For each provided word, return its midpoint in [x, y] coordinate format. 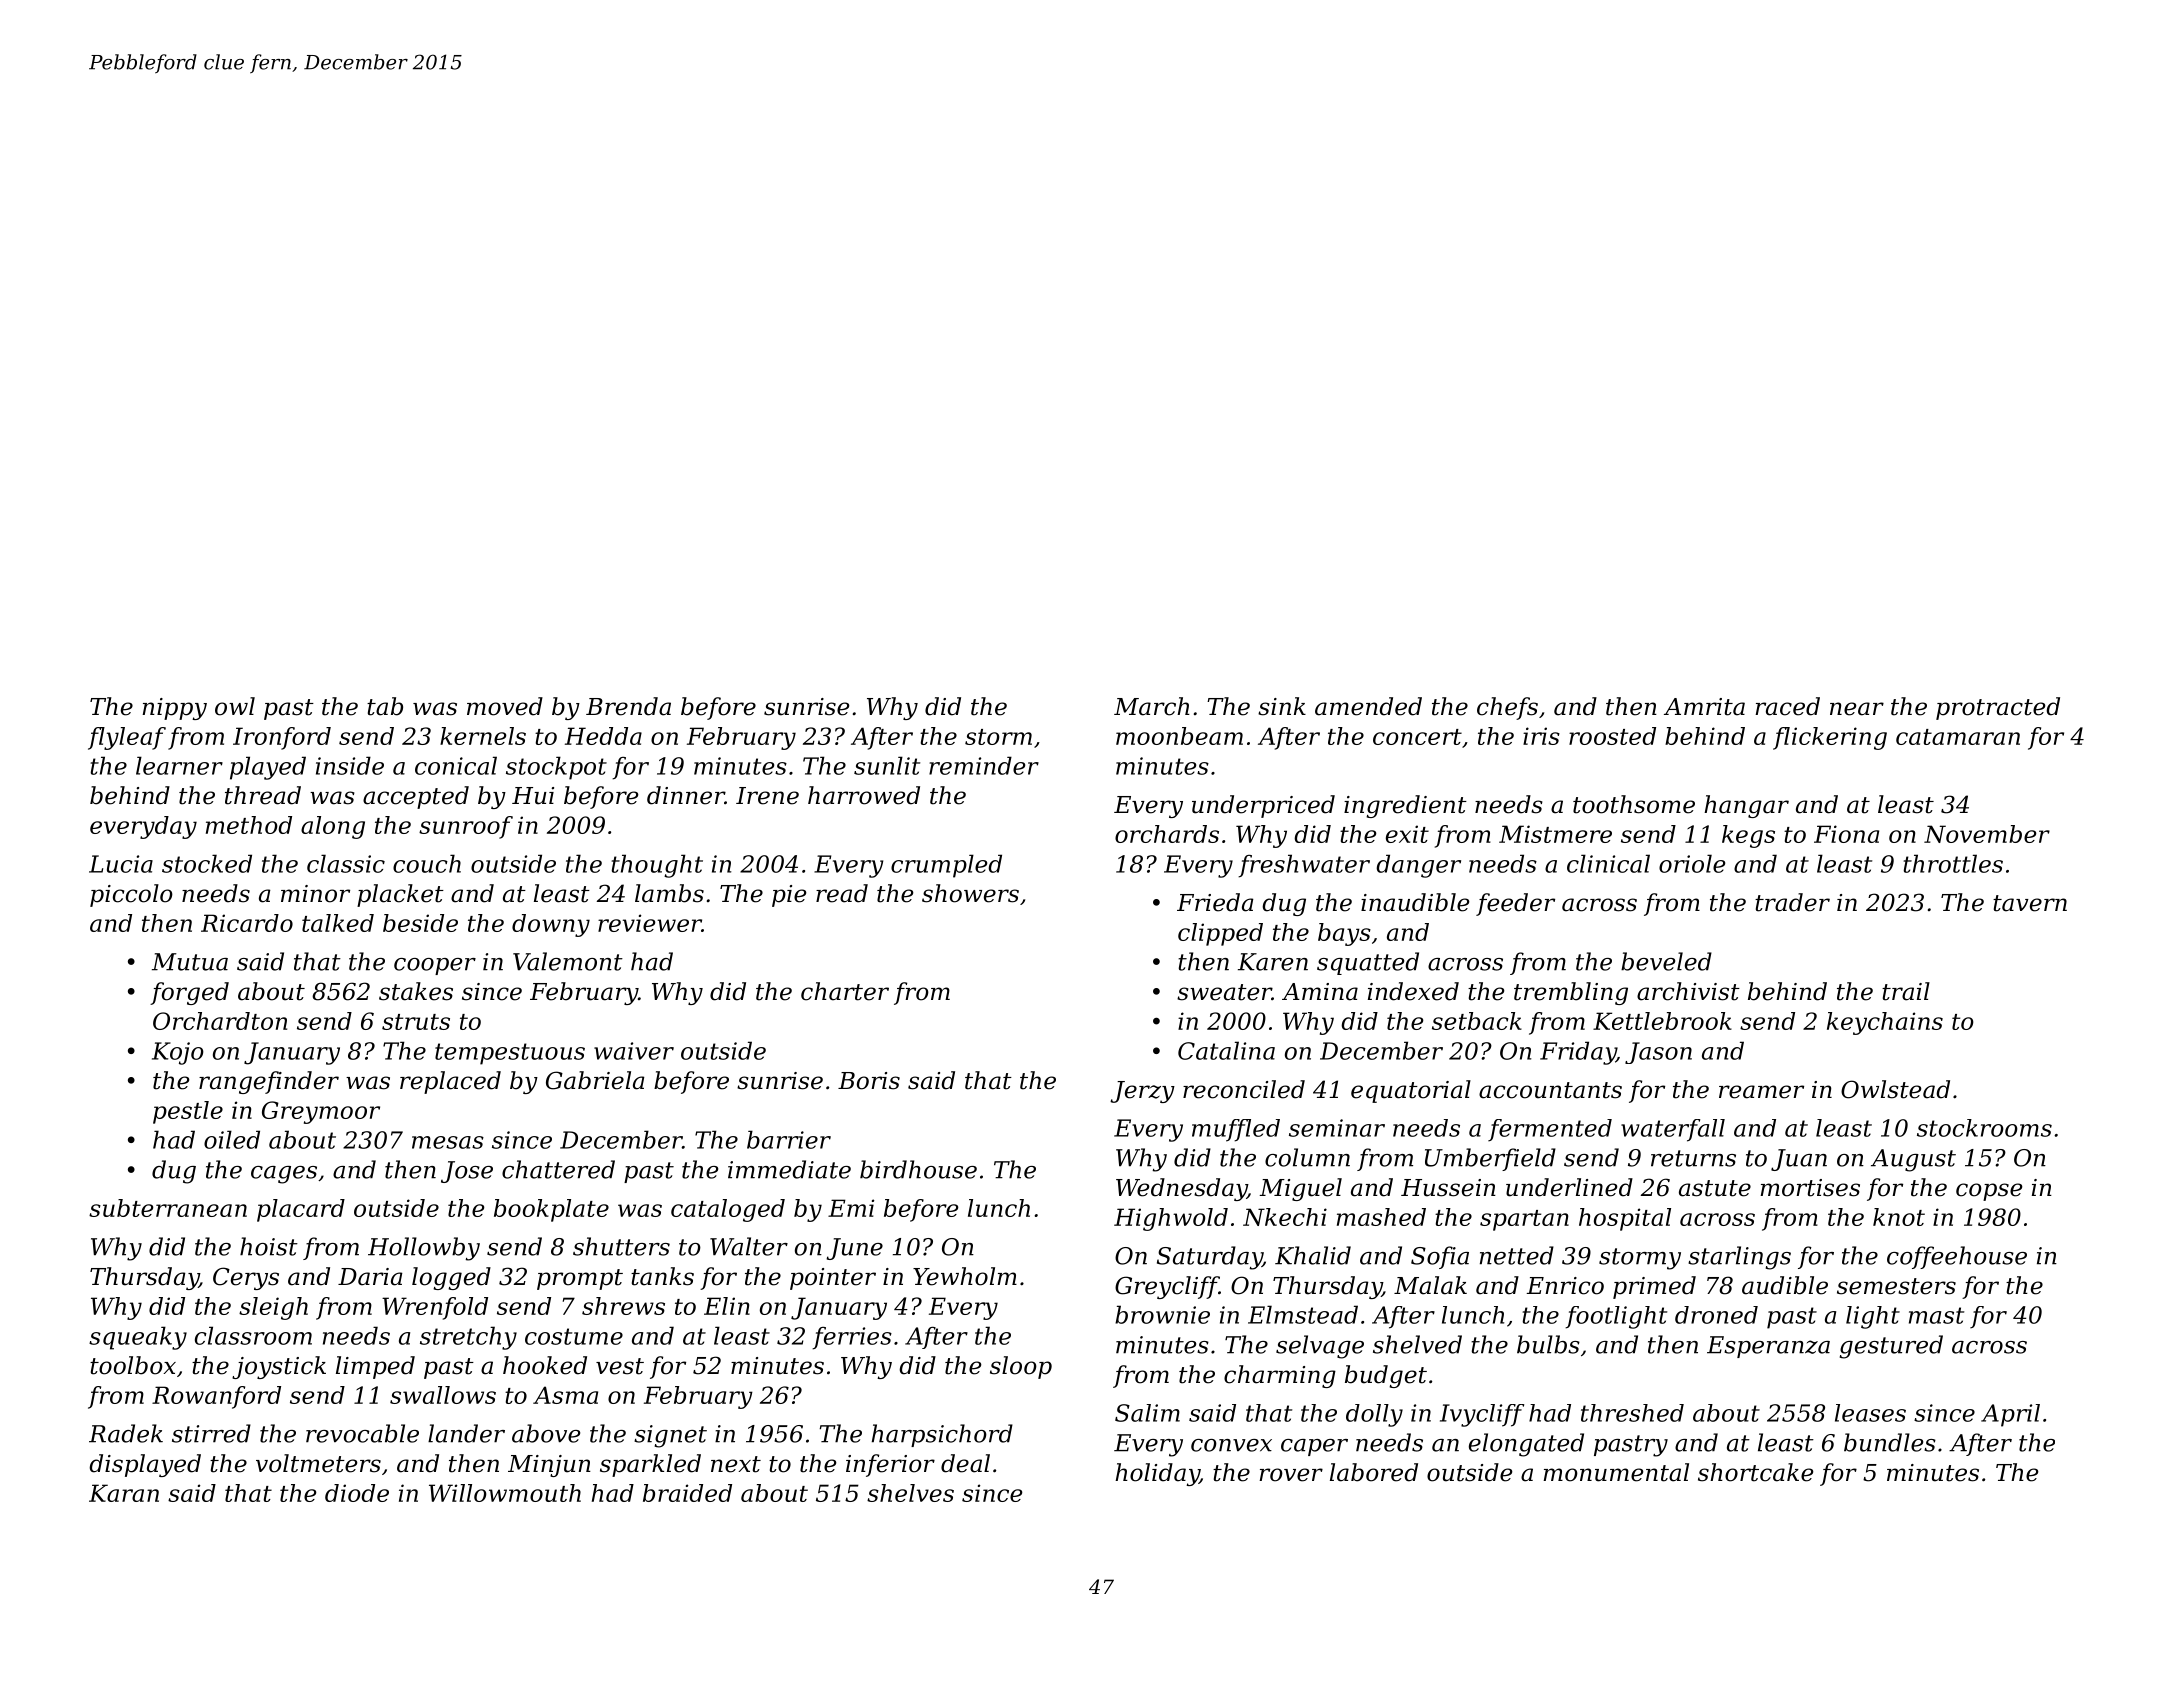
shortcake [1756, 1472]
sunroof [466, 827]
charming [1280, 1376]
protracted [1998, 708]
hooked [545, 1365]
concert [1417, 737]
